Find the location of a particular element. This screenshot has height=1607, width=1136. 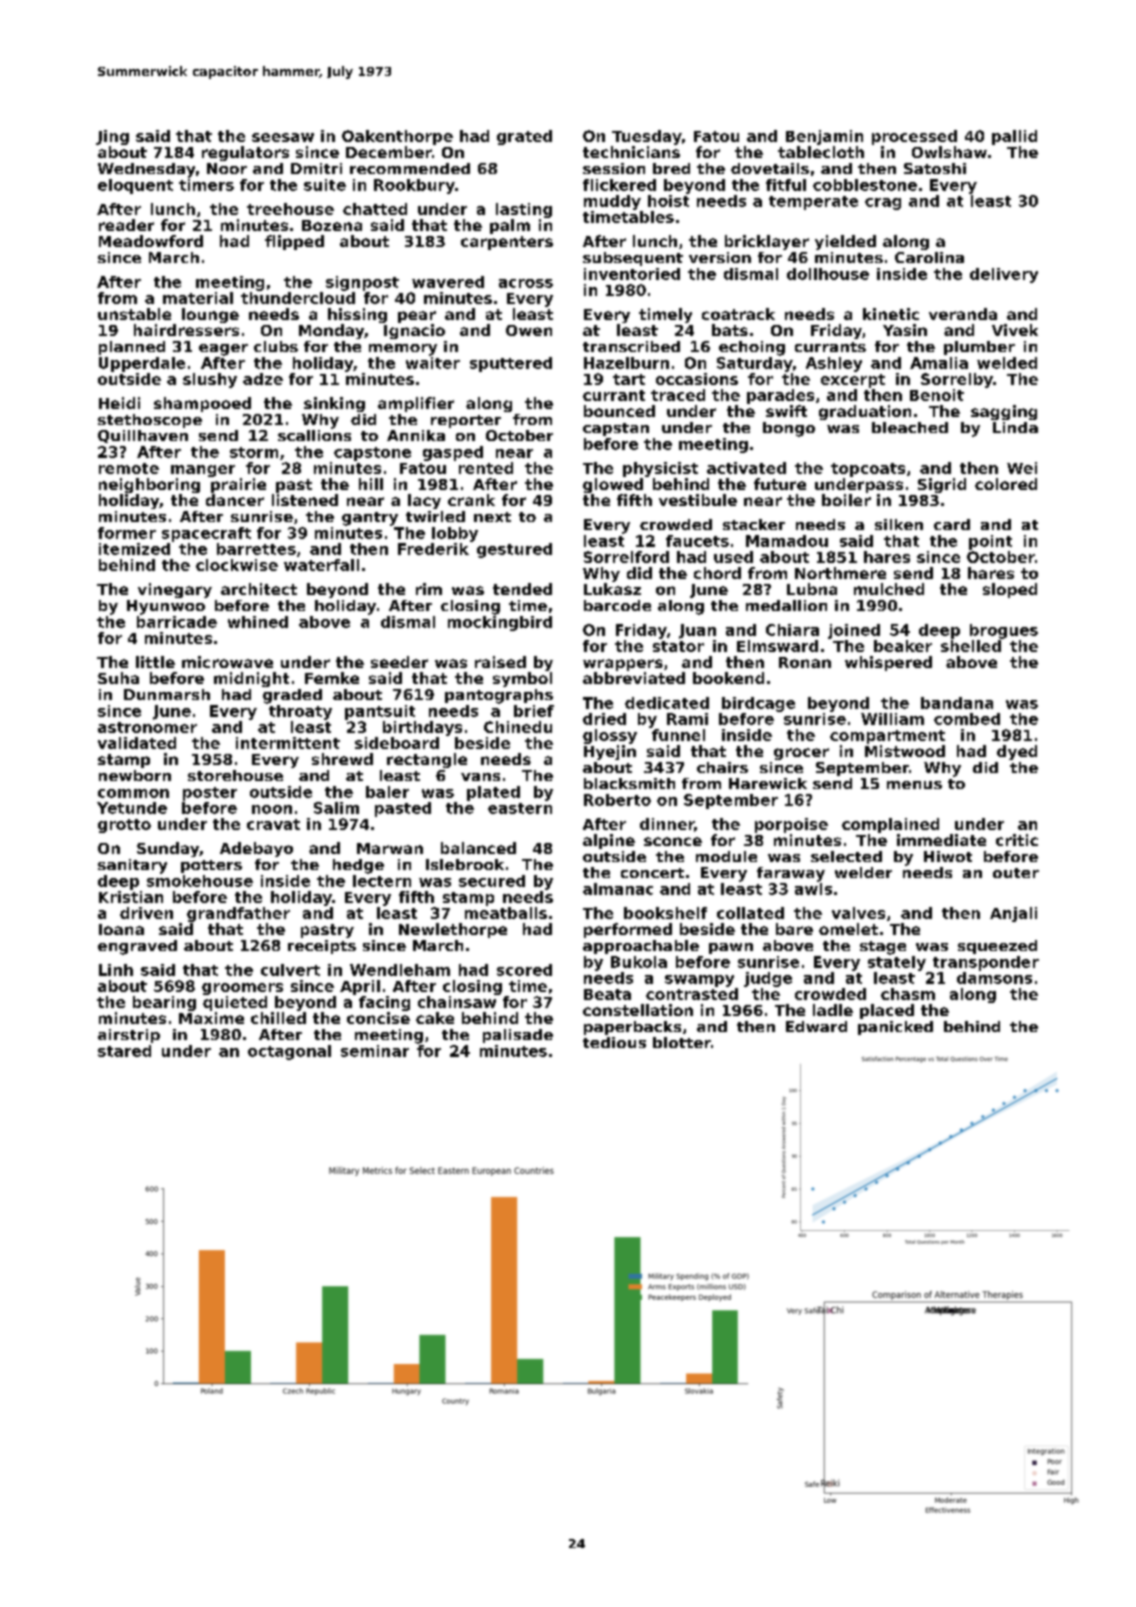

Jing is located at coordinates (112, 137).
